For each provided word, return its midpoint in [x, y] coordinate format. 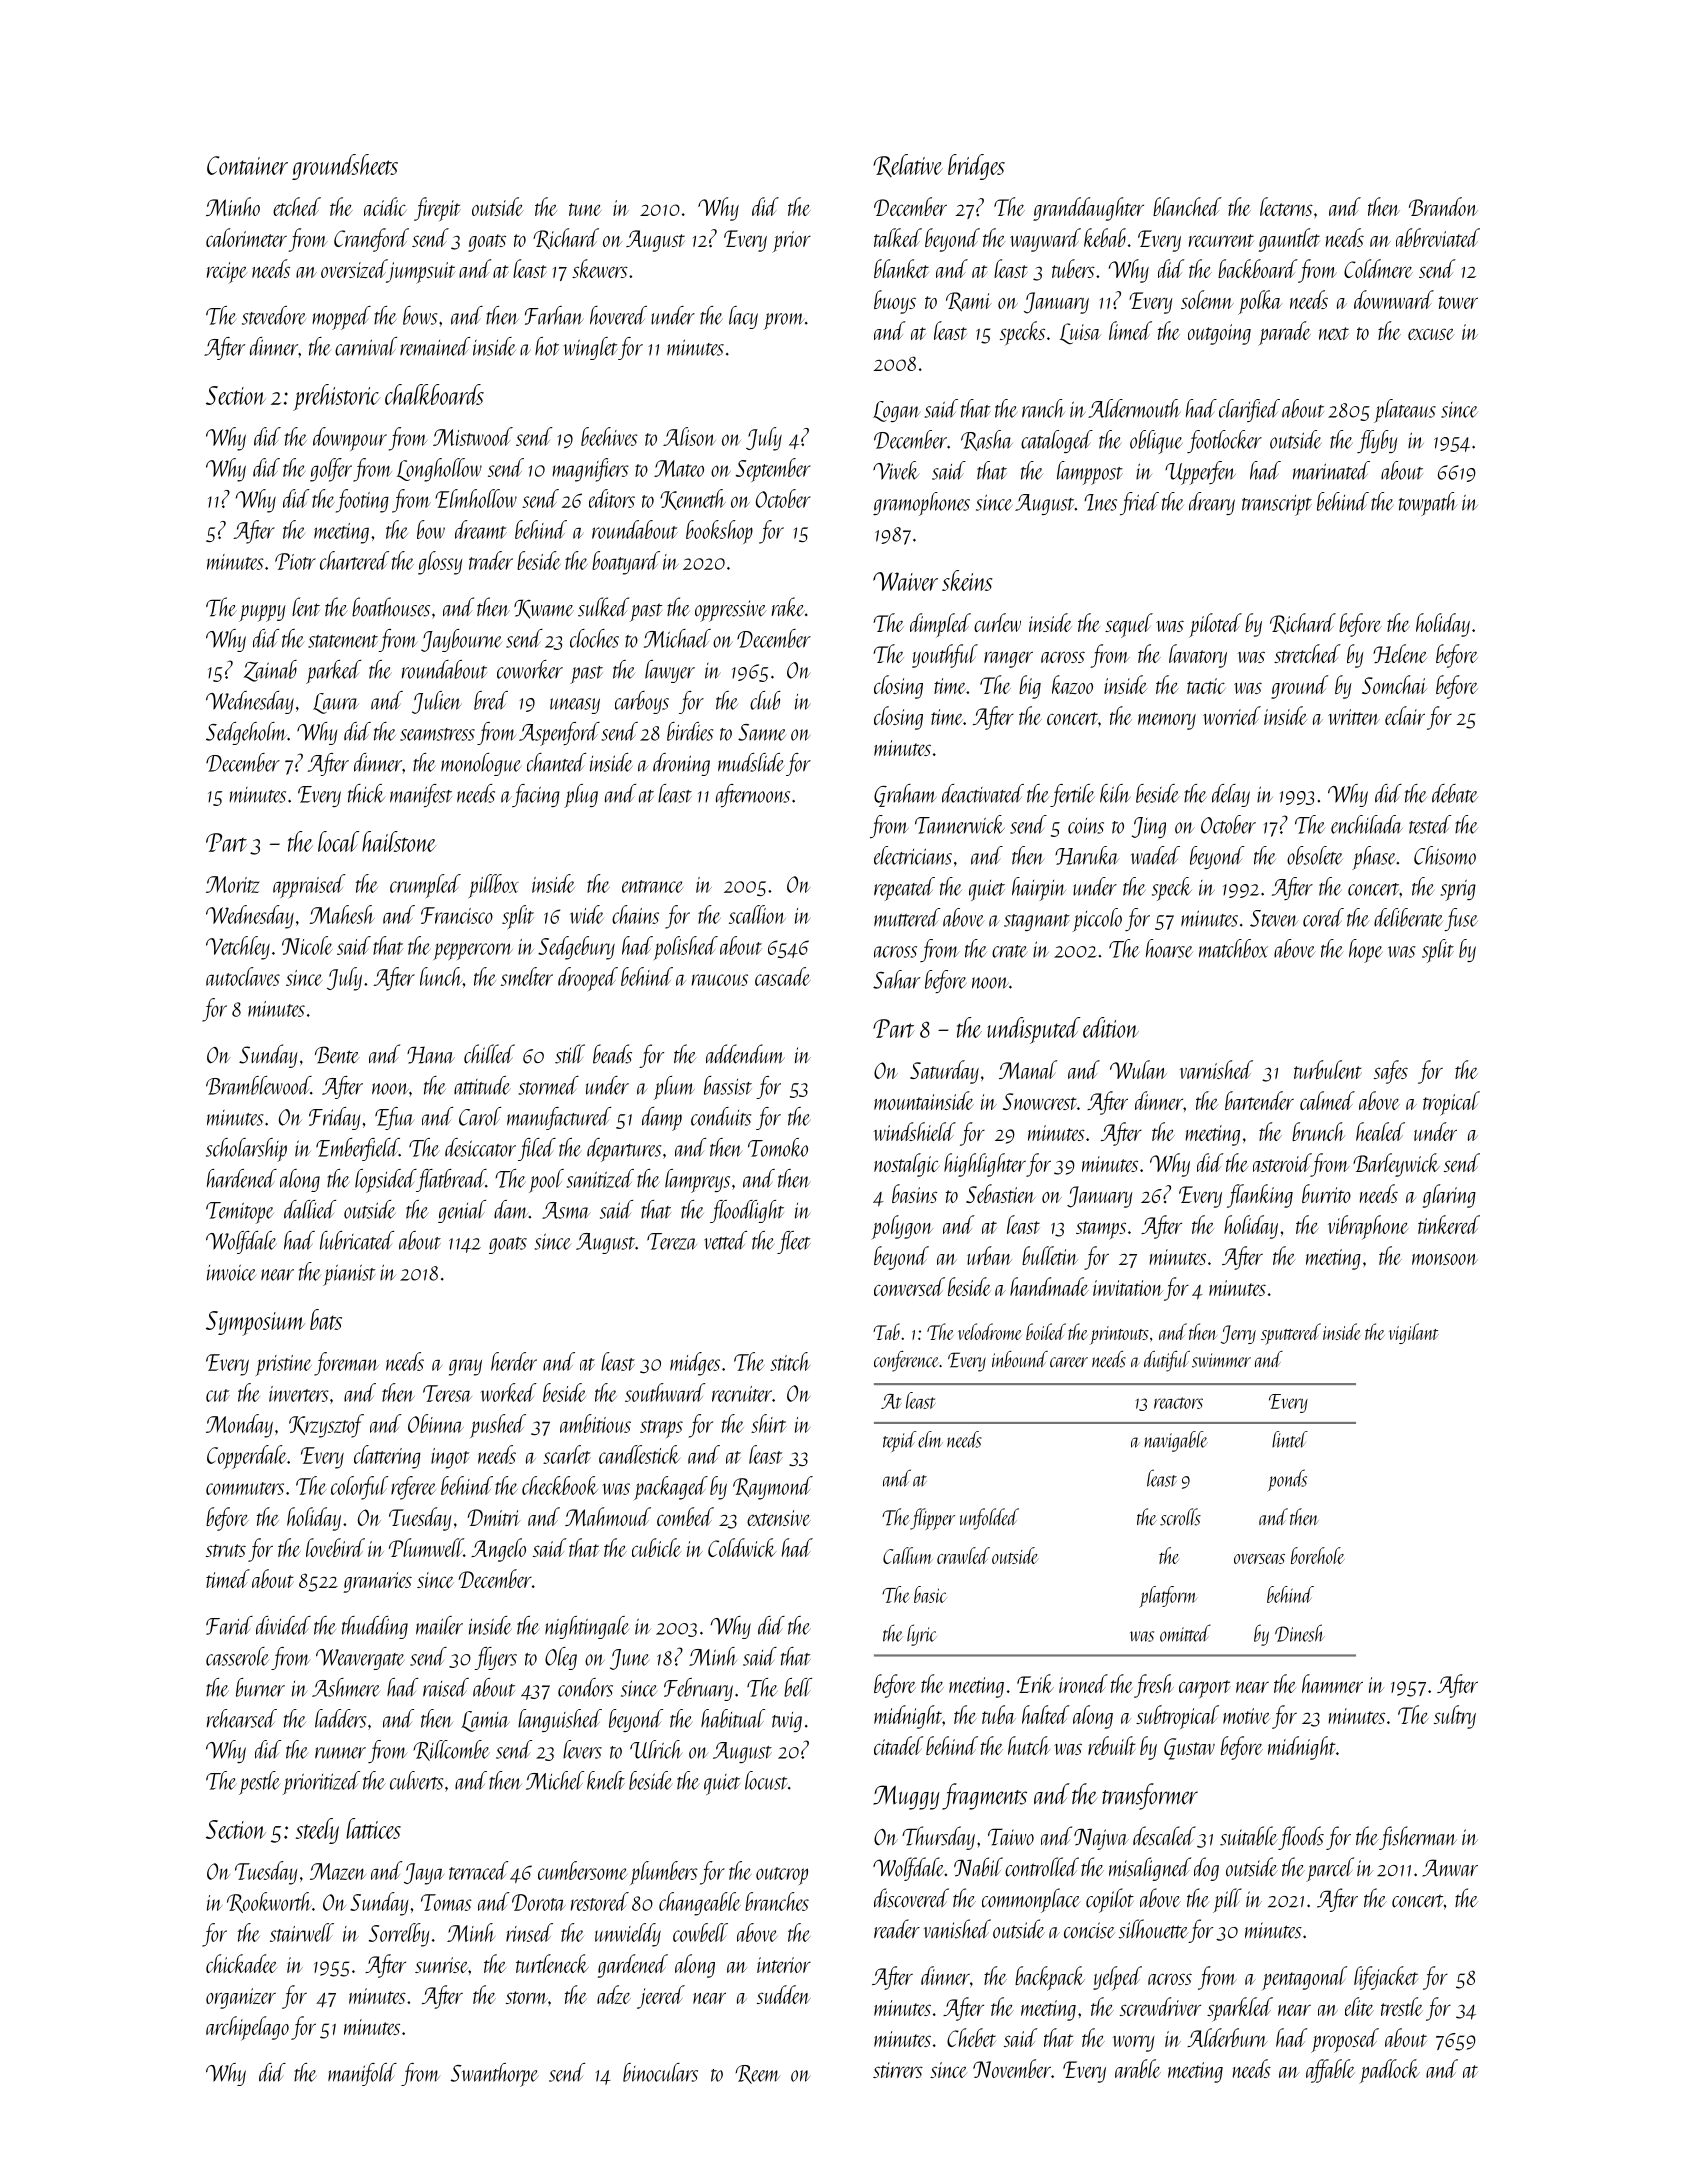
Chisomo [1445, 855]
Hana [431, 1055]
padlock [1389, 2071]
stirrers [898, 2070]
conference [906, 1361]
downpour [350, 439]
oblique [1156, 442]
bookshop [719, 532]
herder [514, 1361]
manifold [362, 2074]
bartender [1259, 1100]
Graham [905, 795]
